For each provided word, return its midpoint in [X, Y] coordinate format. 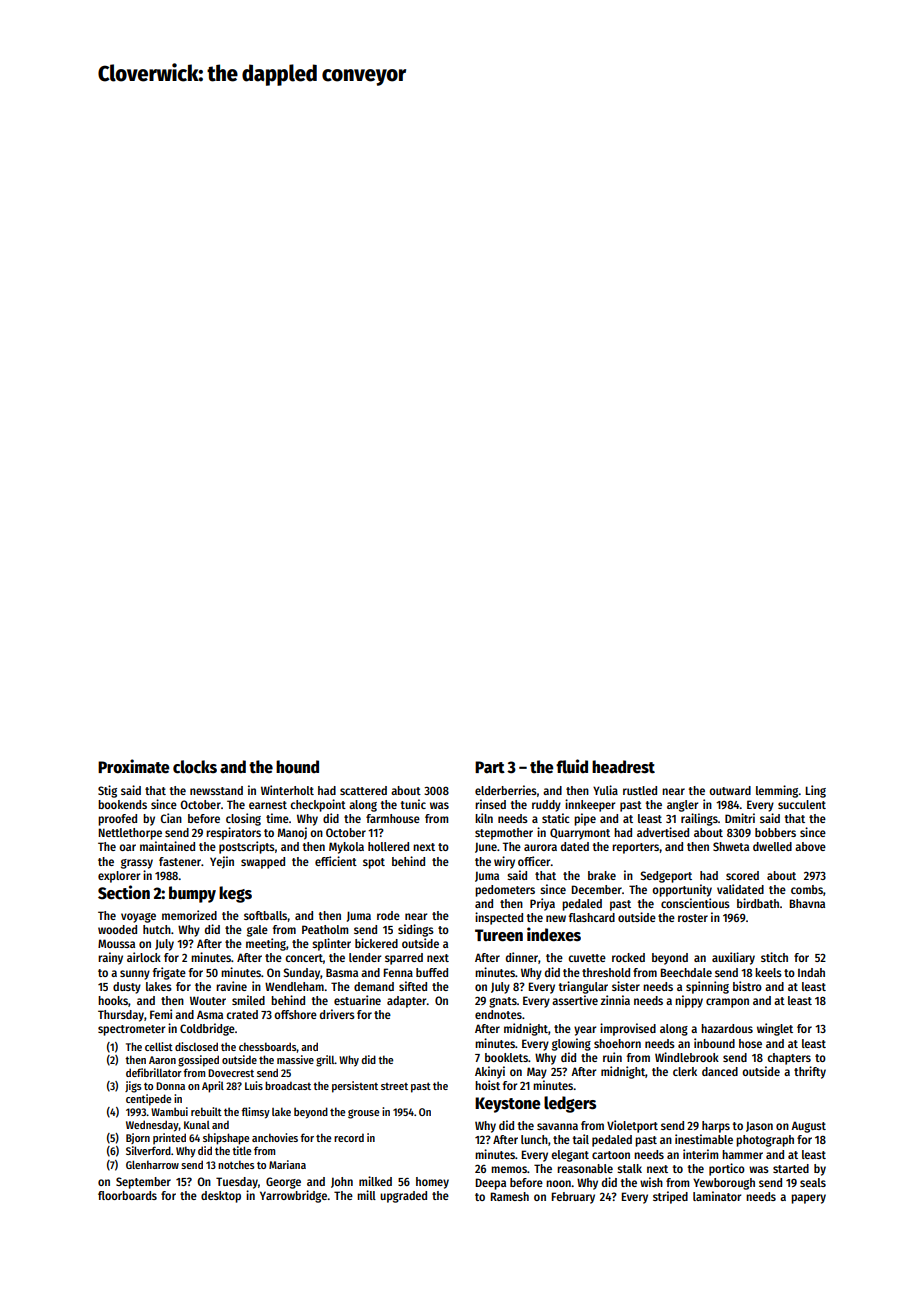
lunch [534, 1139]
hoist [487, 1085]
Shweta [731, 846]
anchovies [275, 1137]
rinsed [490, 804]
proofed [117, 820]
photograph [765, 1141]
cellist [159, 1046]
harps [716, 1127]
